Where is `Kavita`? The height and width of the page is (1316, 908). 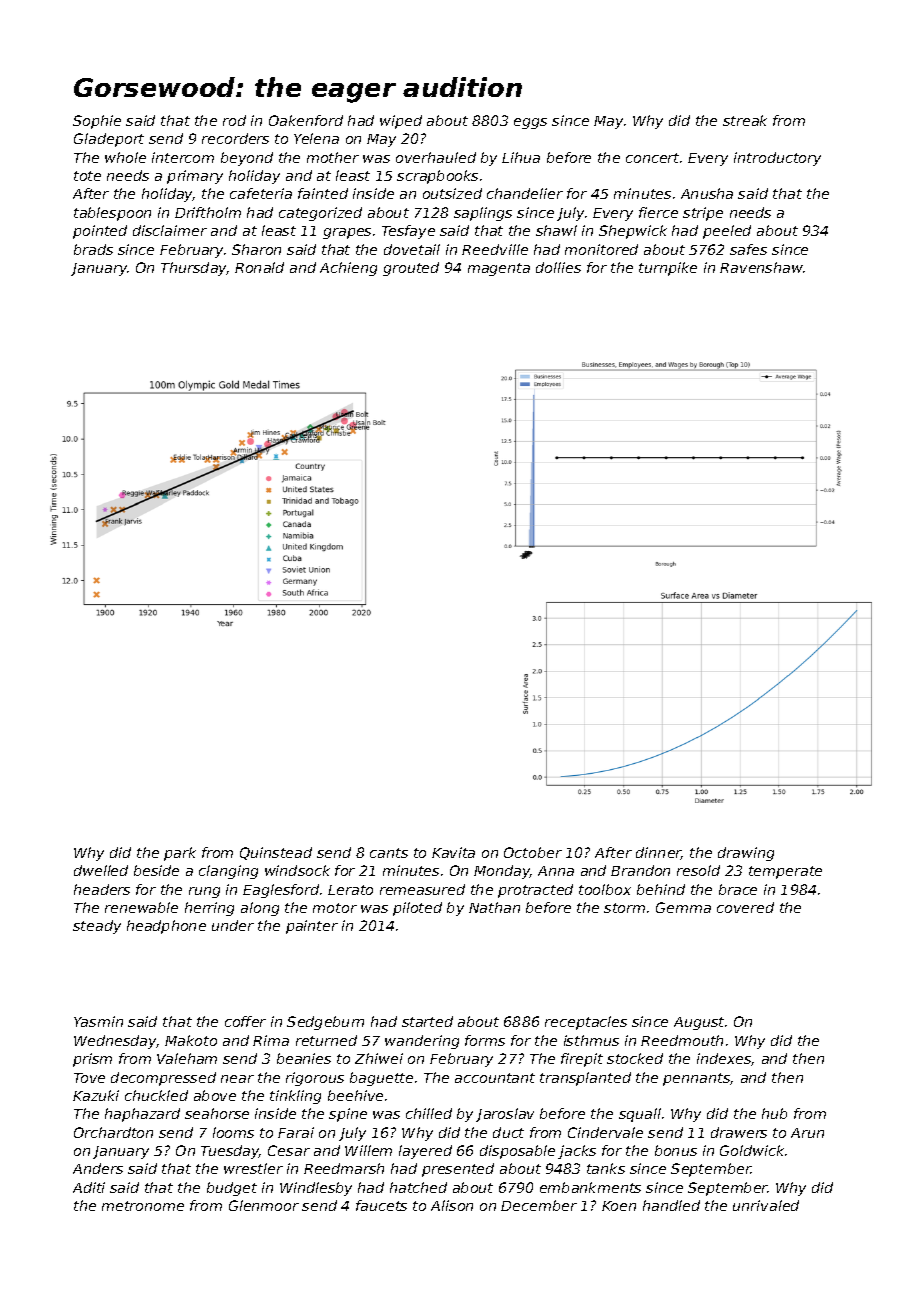 Kavita is located at coordinates (453, 852).
